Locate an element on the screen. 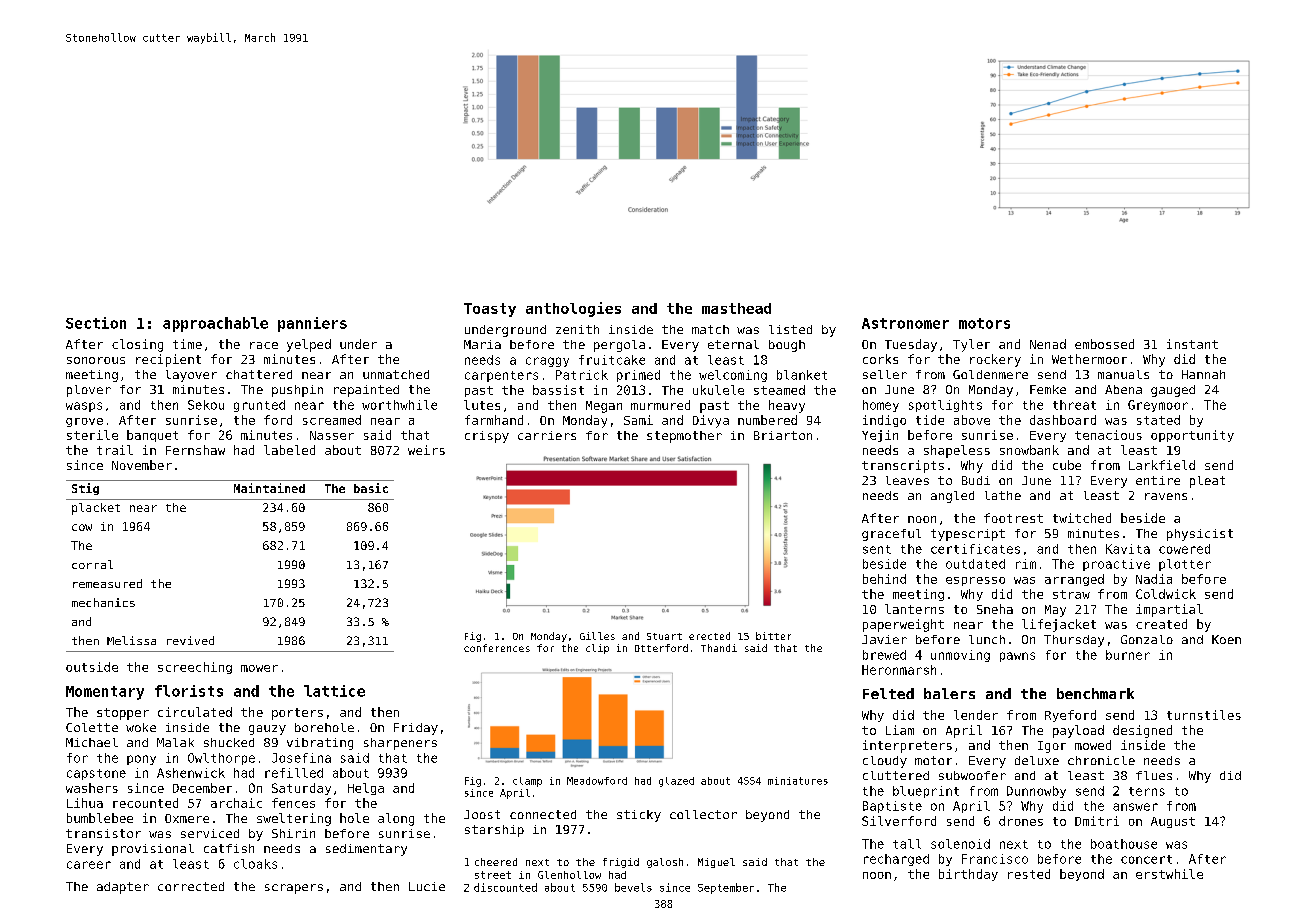  subwoofer is located at coordinates (972, 775).
